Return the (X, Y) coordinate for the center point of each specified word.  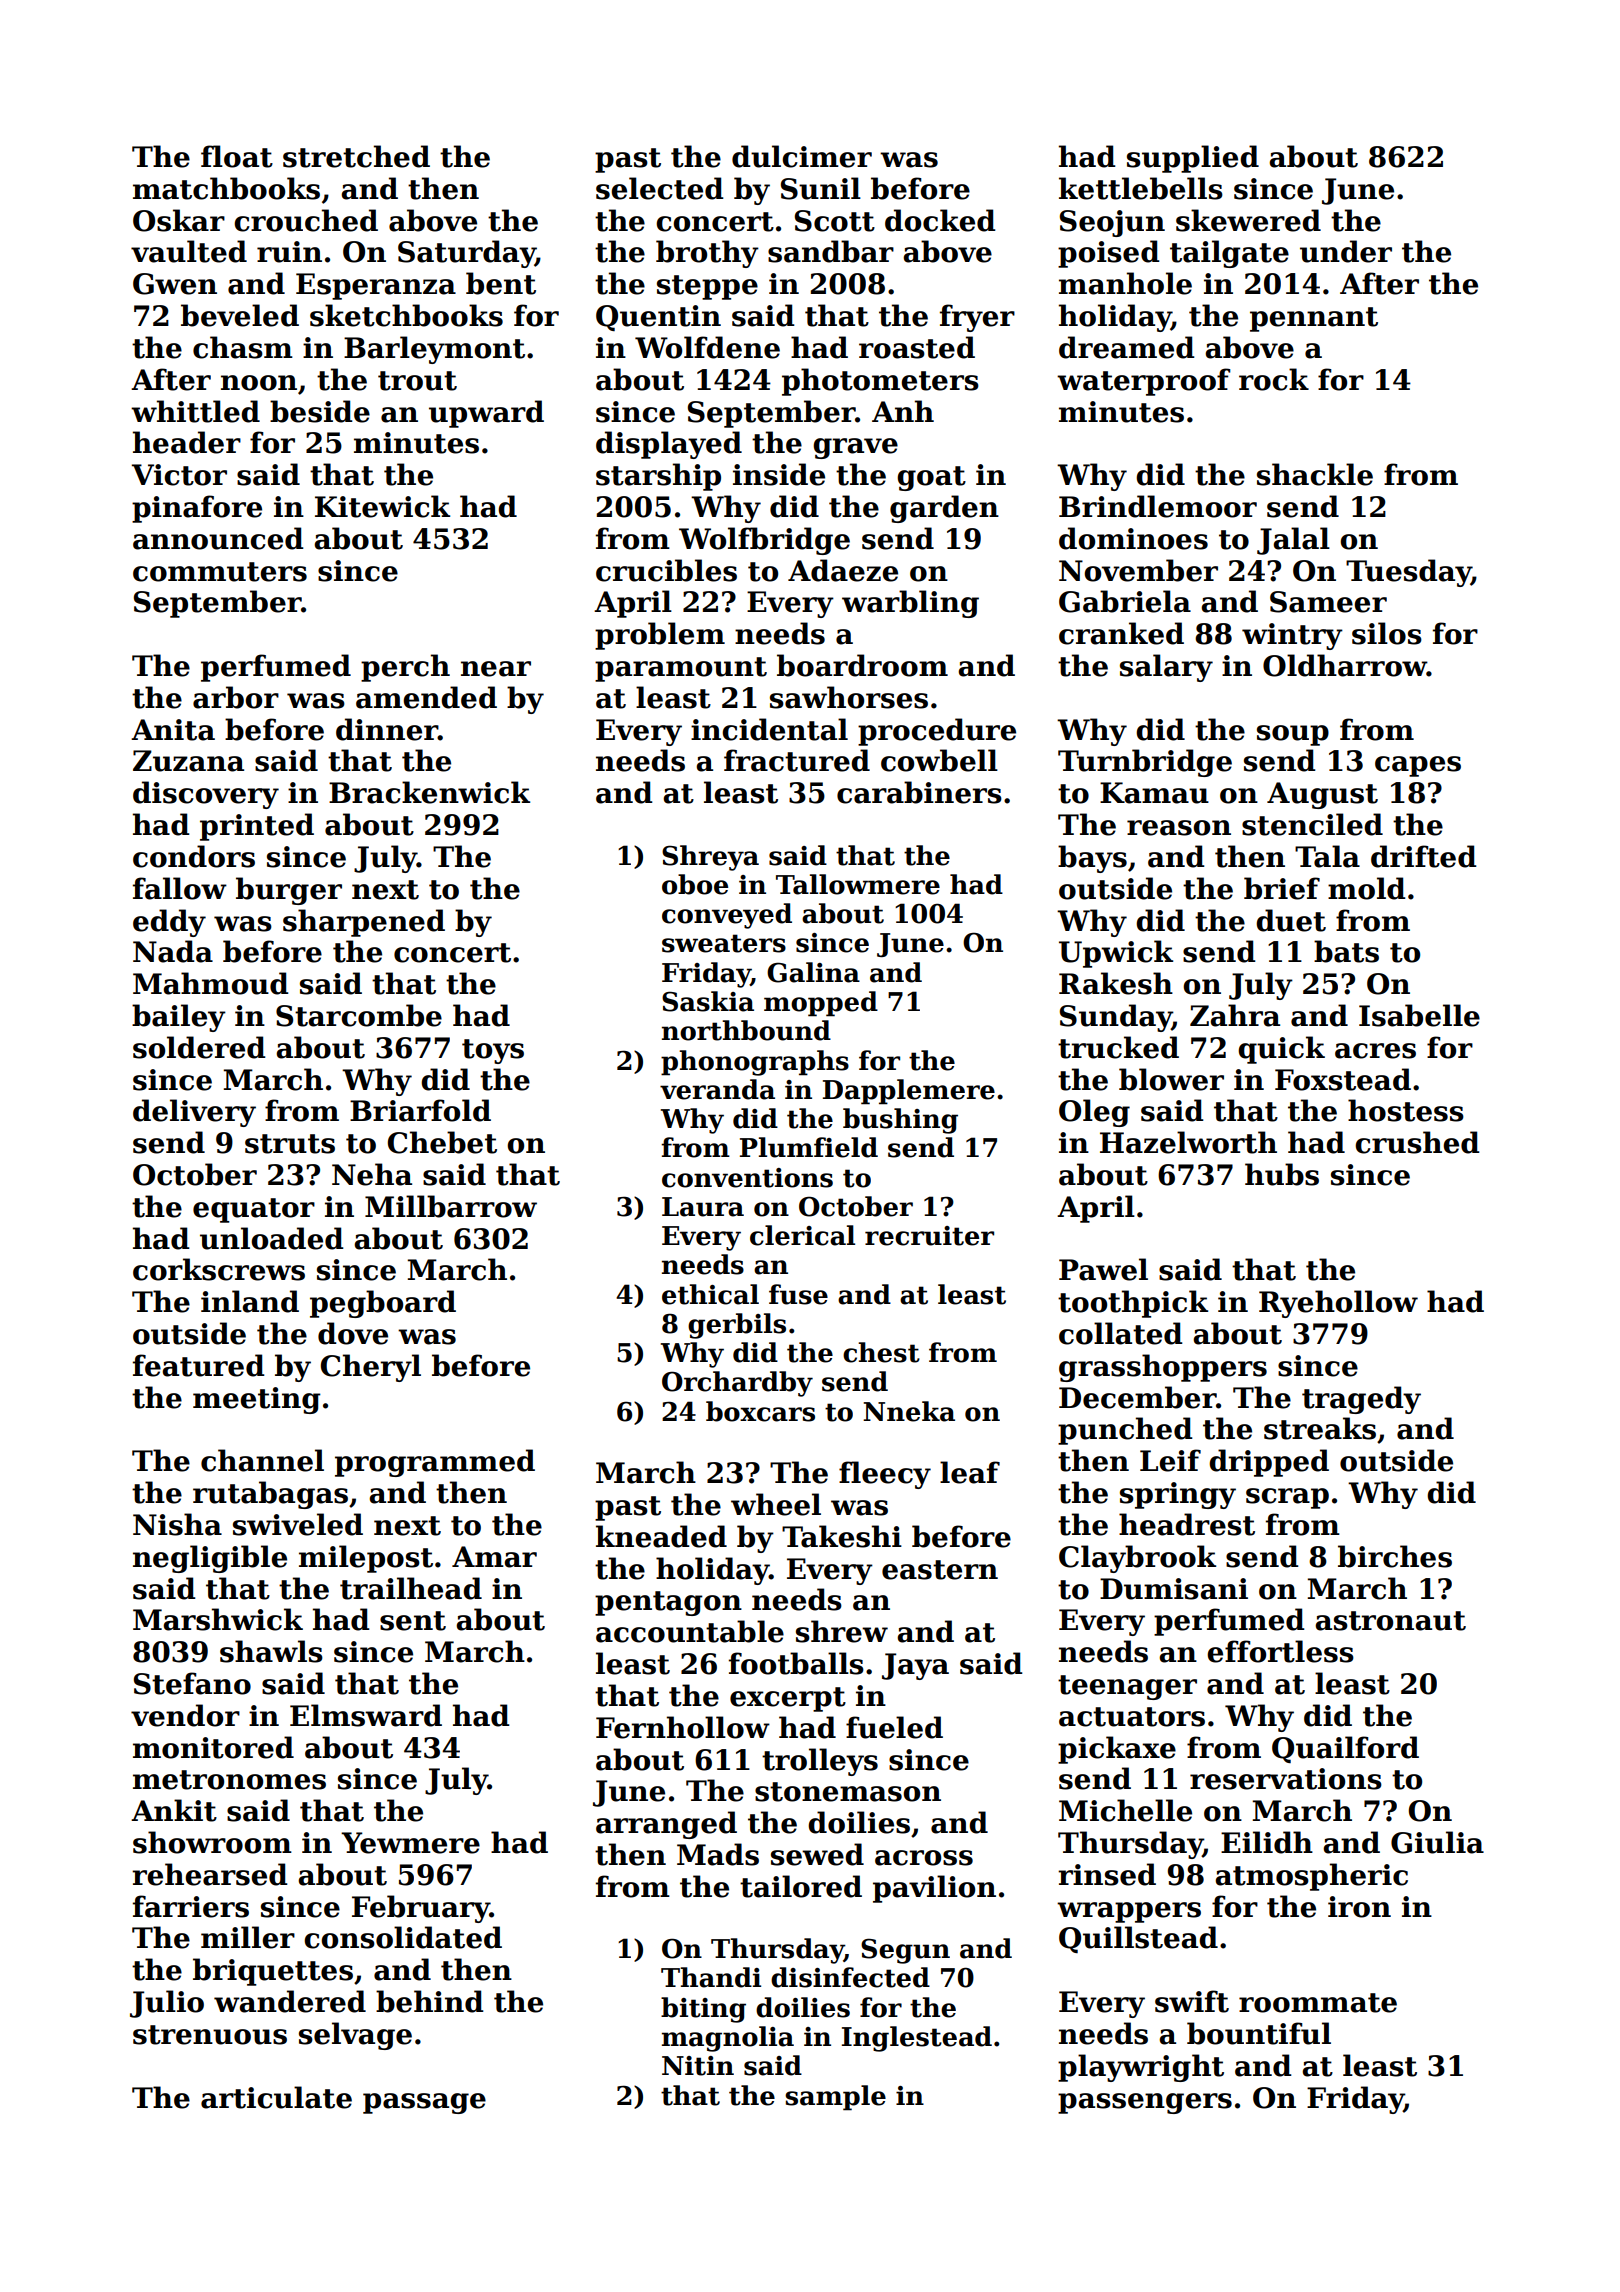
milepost (366, 1559)
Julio (167, 2004)
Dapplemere (909, 1092)
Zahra (1235, 1015)
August (1322, 795)
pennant (1314, 319)
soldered (199, 1047)
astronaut (1390, 1621)
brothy (707, 254)
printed (257, 827)
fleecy (885, 1475)
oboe (695, 884)
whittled (195, 411)
